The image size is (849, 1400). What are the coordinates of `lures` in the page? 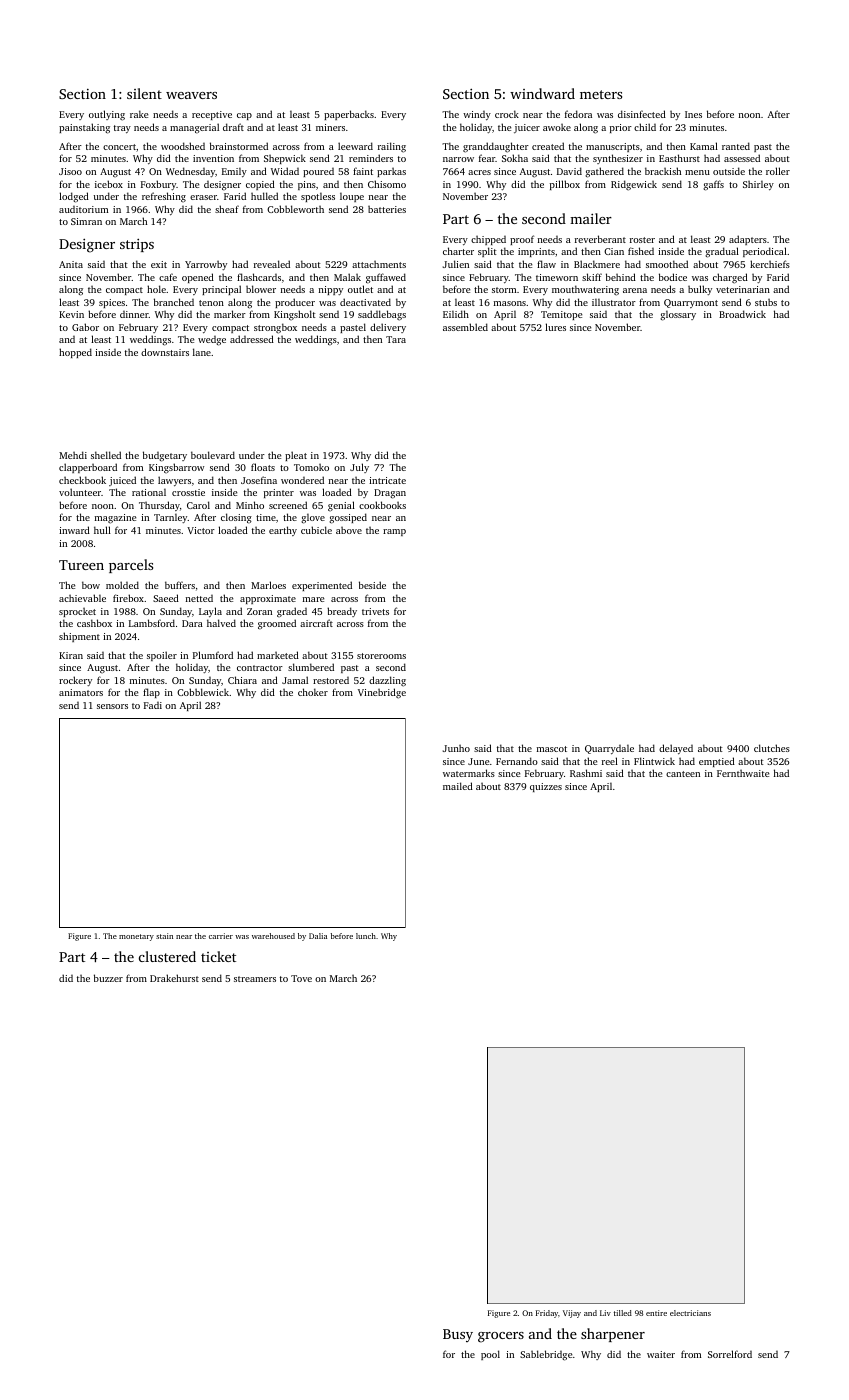 It's located at (555, 327).
